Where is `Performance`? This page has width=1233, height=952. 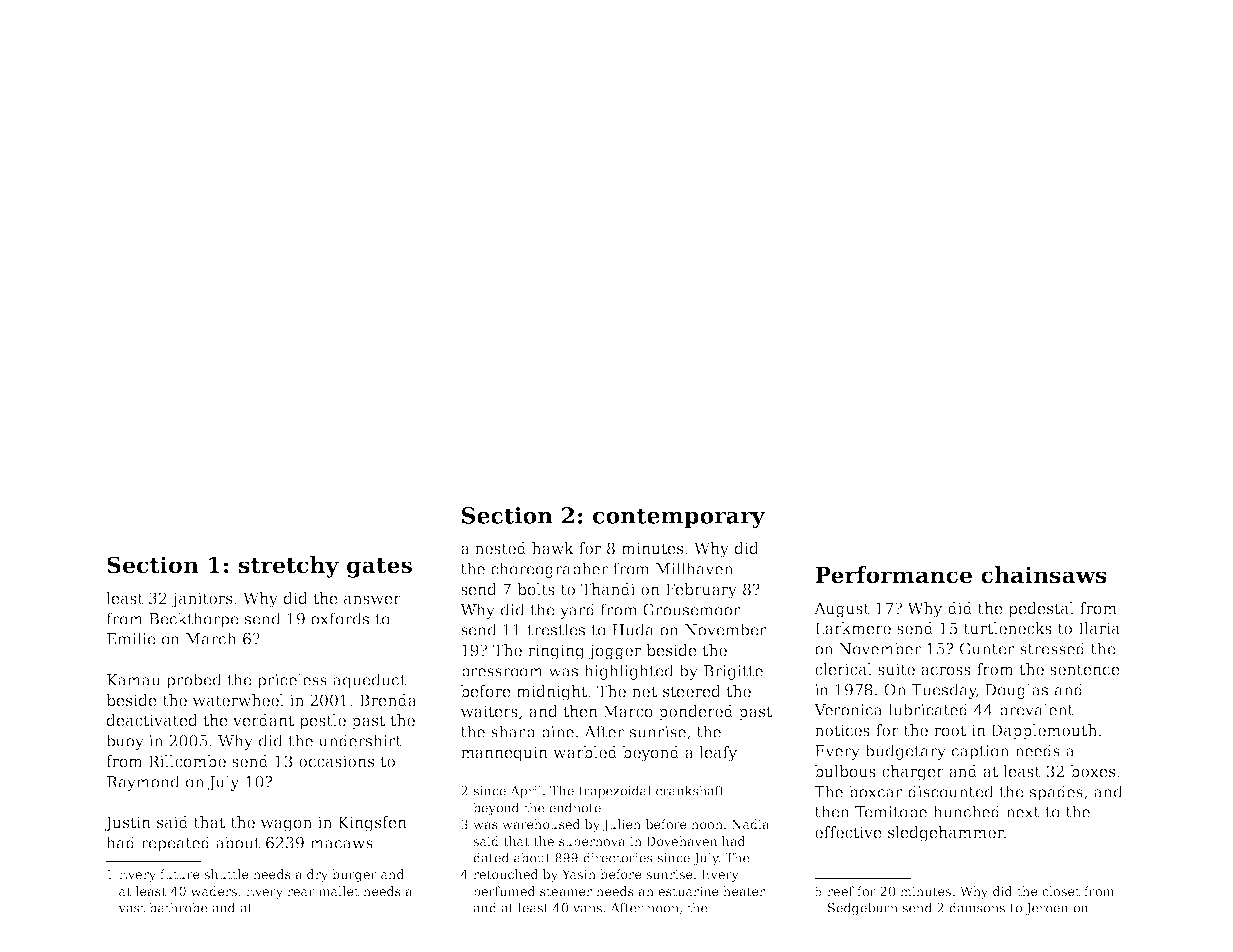
Performance is located at coordinates (893, 575).
